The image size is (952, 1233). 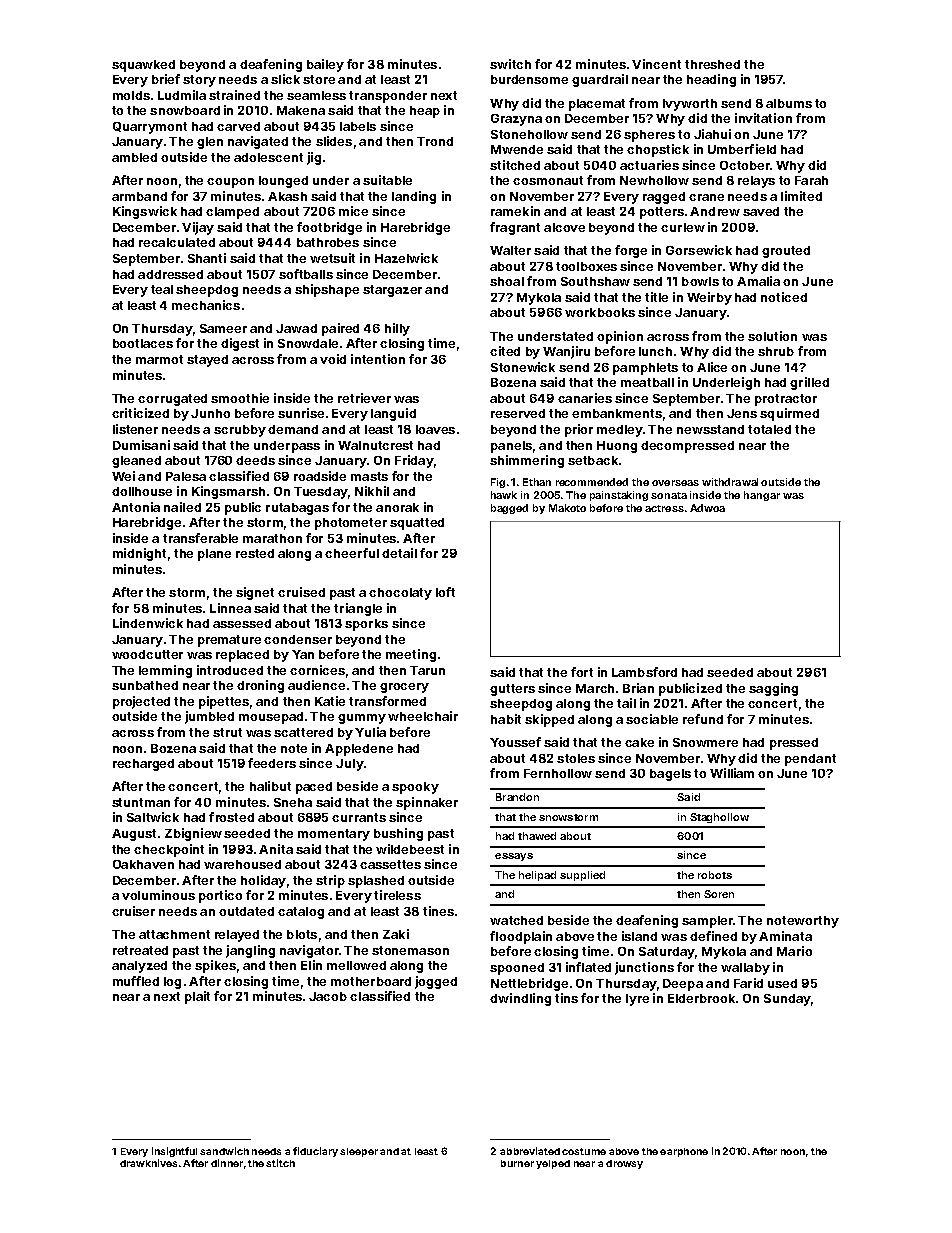 What do you see at coordinates (150, 128) in the document?
I see `Quarrymont` at bounding box center [150, 128].
